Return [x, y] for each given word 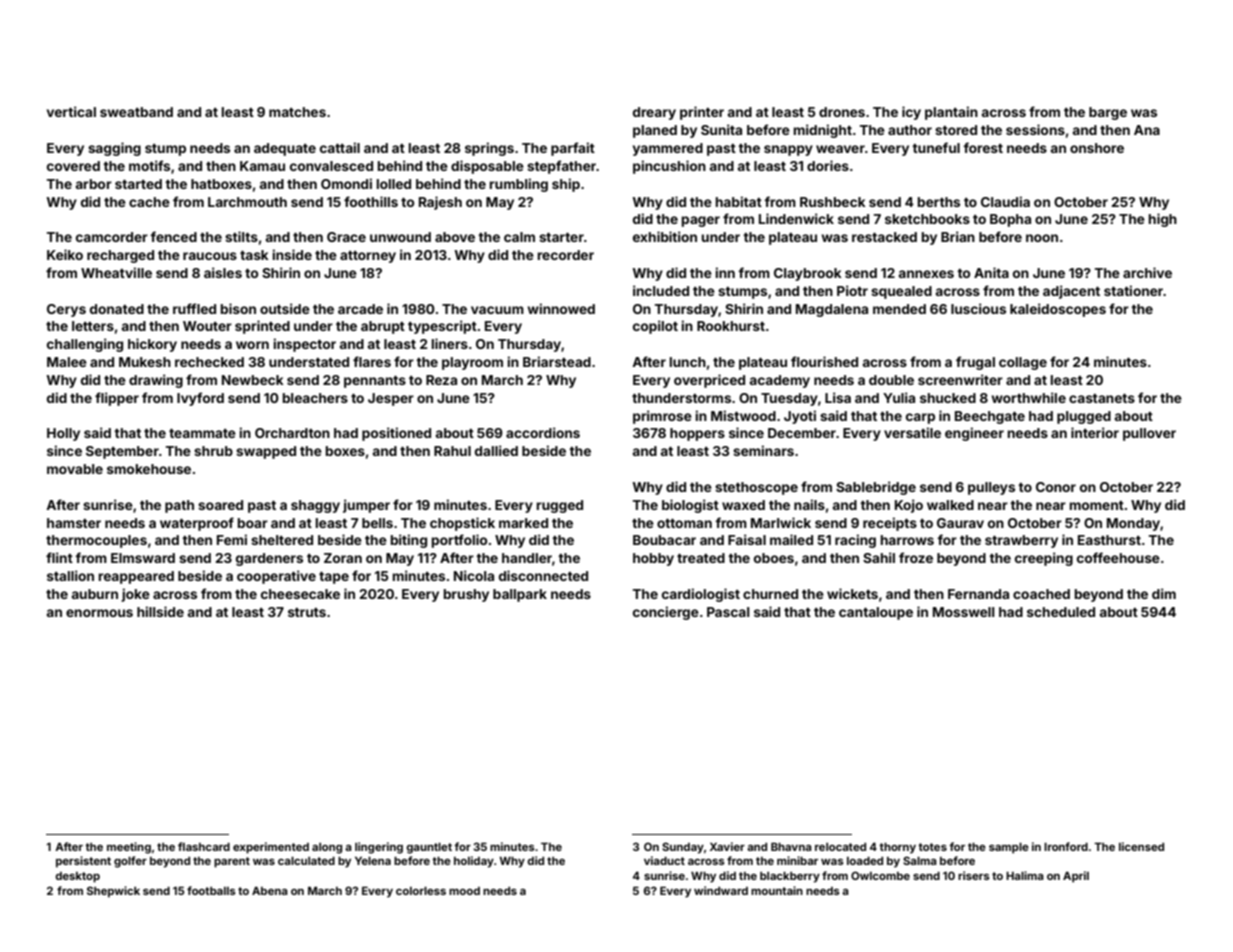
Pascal [728, 612]
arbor [94, 184]
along [327, 848]
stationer [1133, 290]
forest [983, 147]
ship [566, 185]
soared [220, 505]
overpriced [709, 381]
